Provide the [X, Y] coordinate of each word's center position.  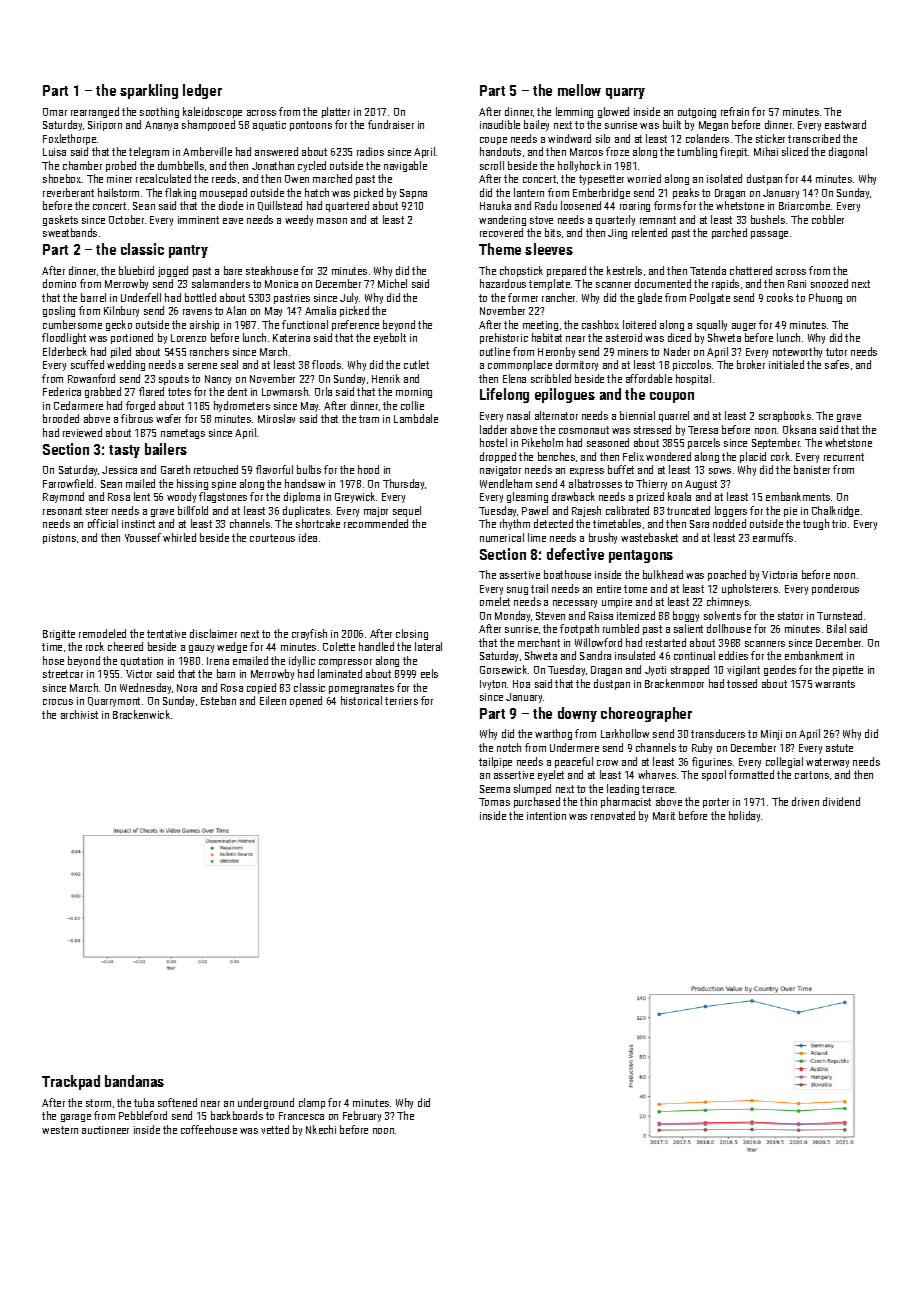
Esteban [218, 700]
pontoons [311, 126]
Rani [797, 284]
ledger [202, 91]
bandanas [134, 1081]
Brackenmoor [674, 683]
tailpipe [495, 762]
